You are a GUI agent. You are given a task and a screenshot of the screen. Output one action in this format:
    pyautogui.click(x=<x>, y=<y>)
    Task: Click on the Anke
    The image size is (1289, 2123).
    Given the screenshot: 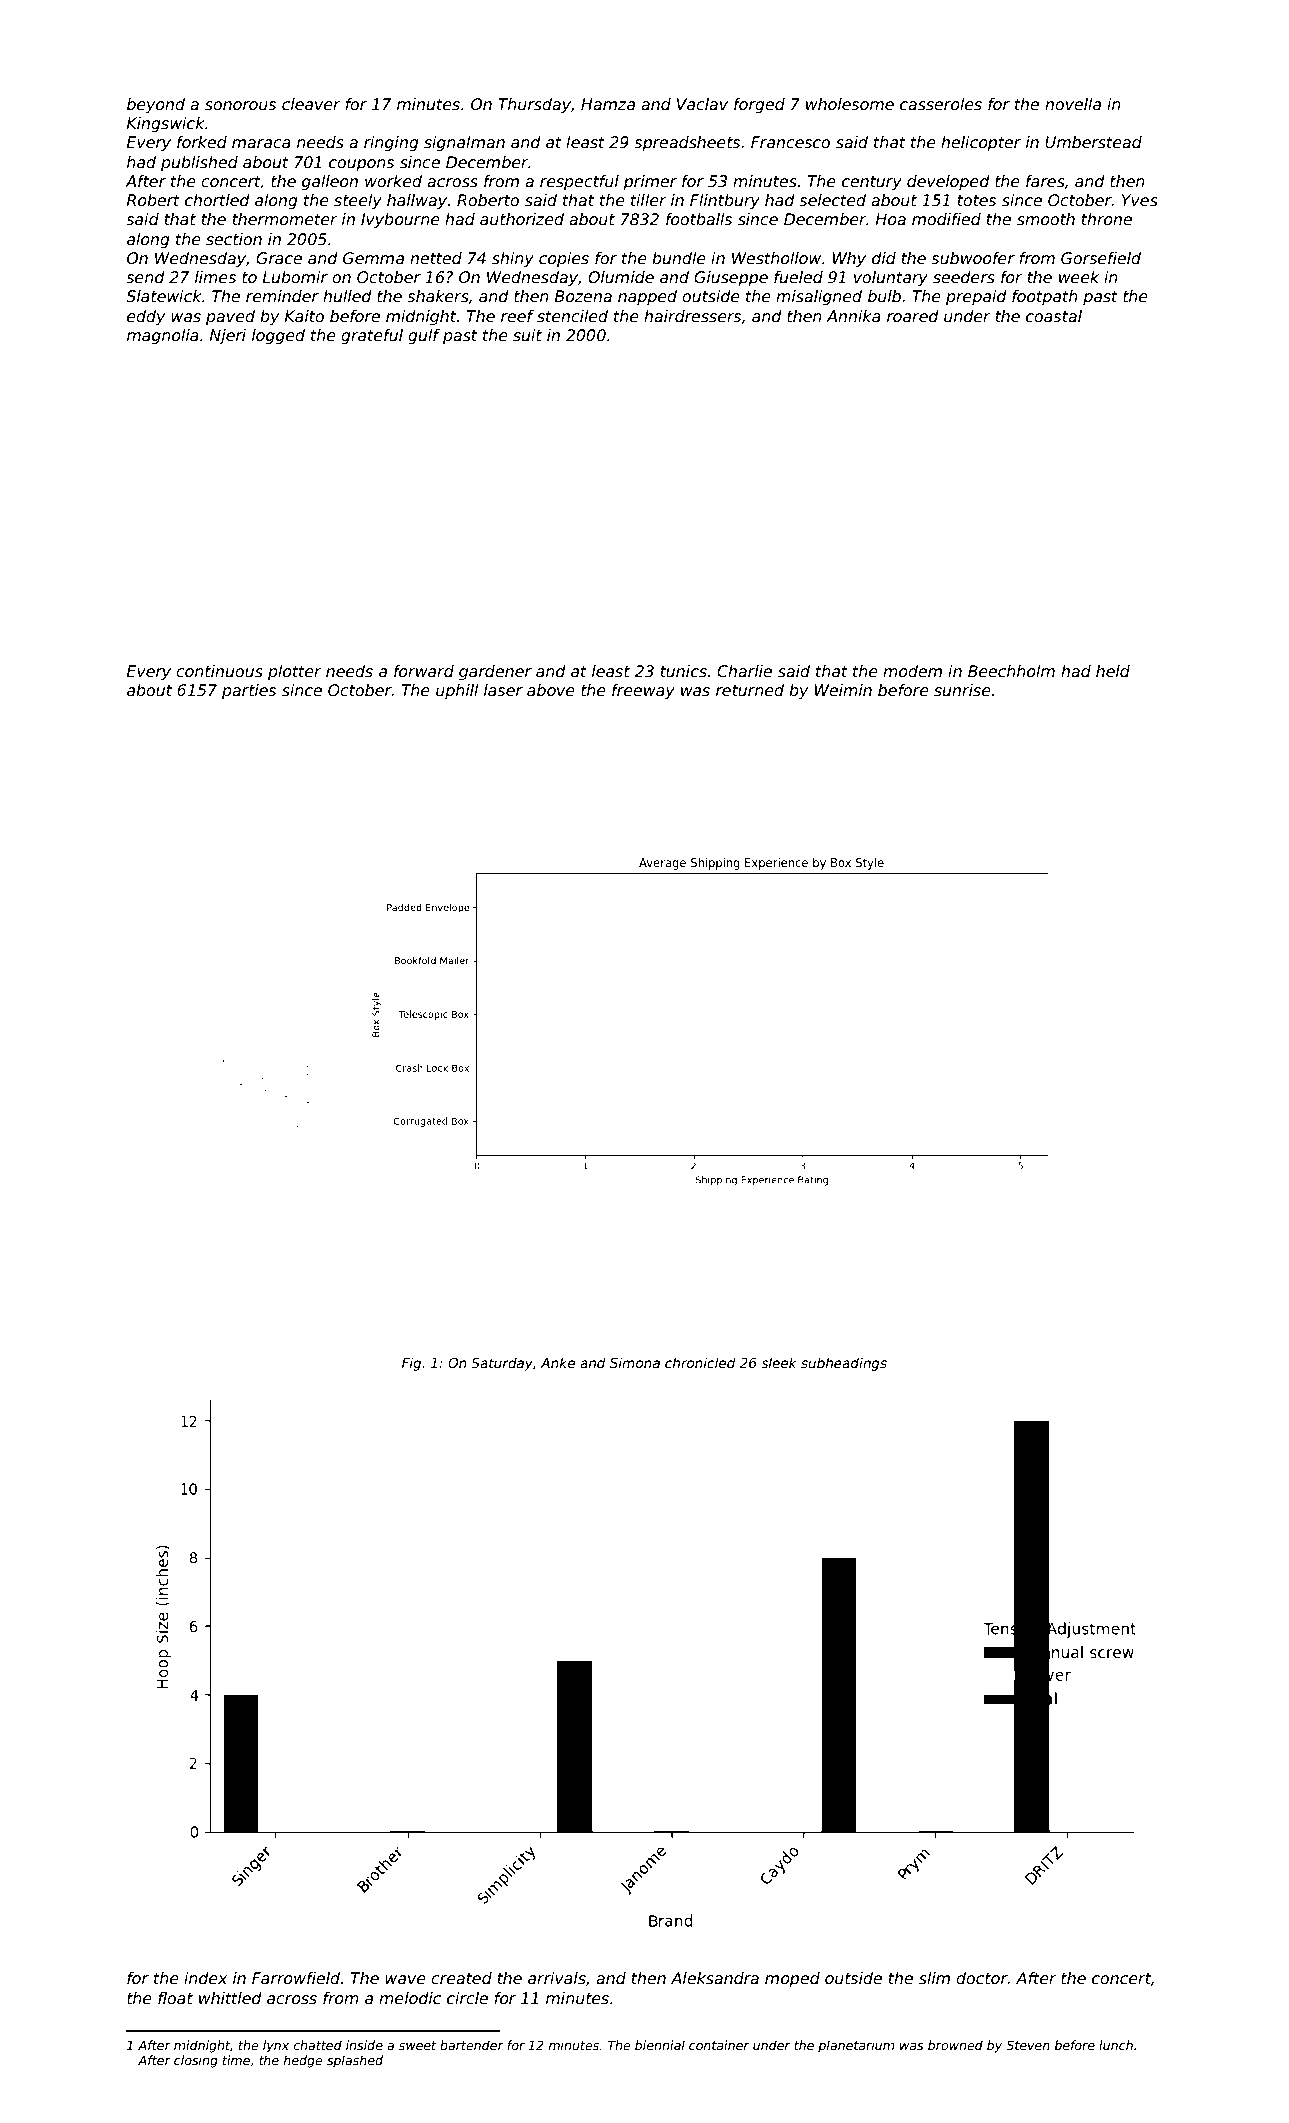 What is the action you would take?
    pyautogui.click(x=558, y=1362)
